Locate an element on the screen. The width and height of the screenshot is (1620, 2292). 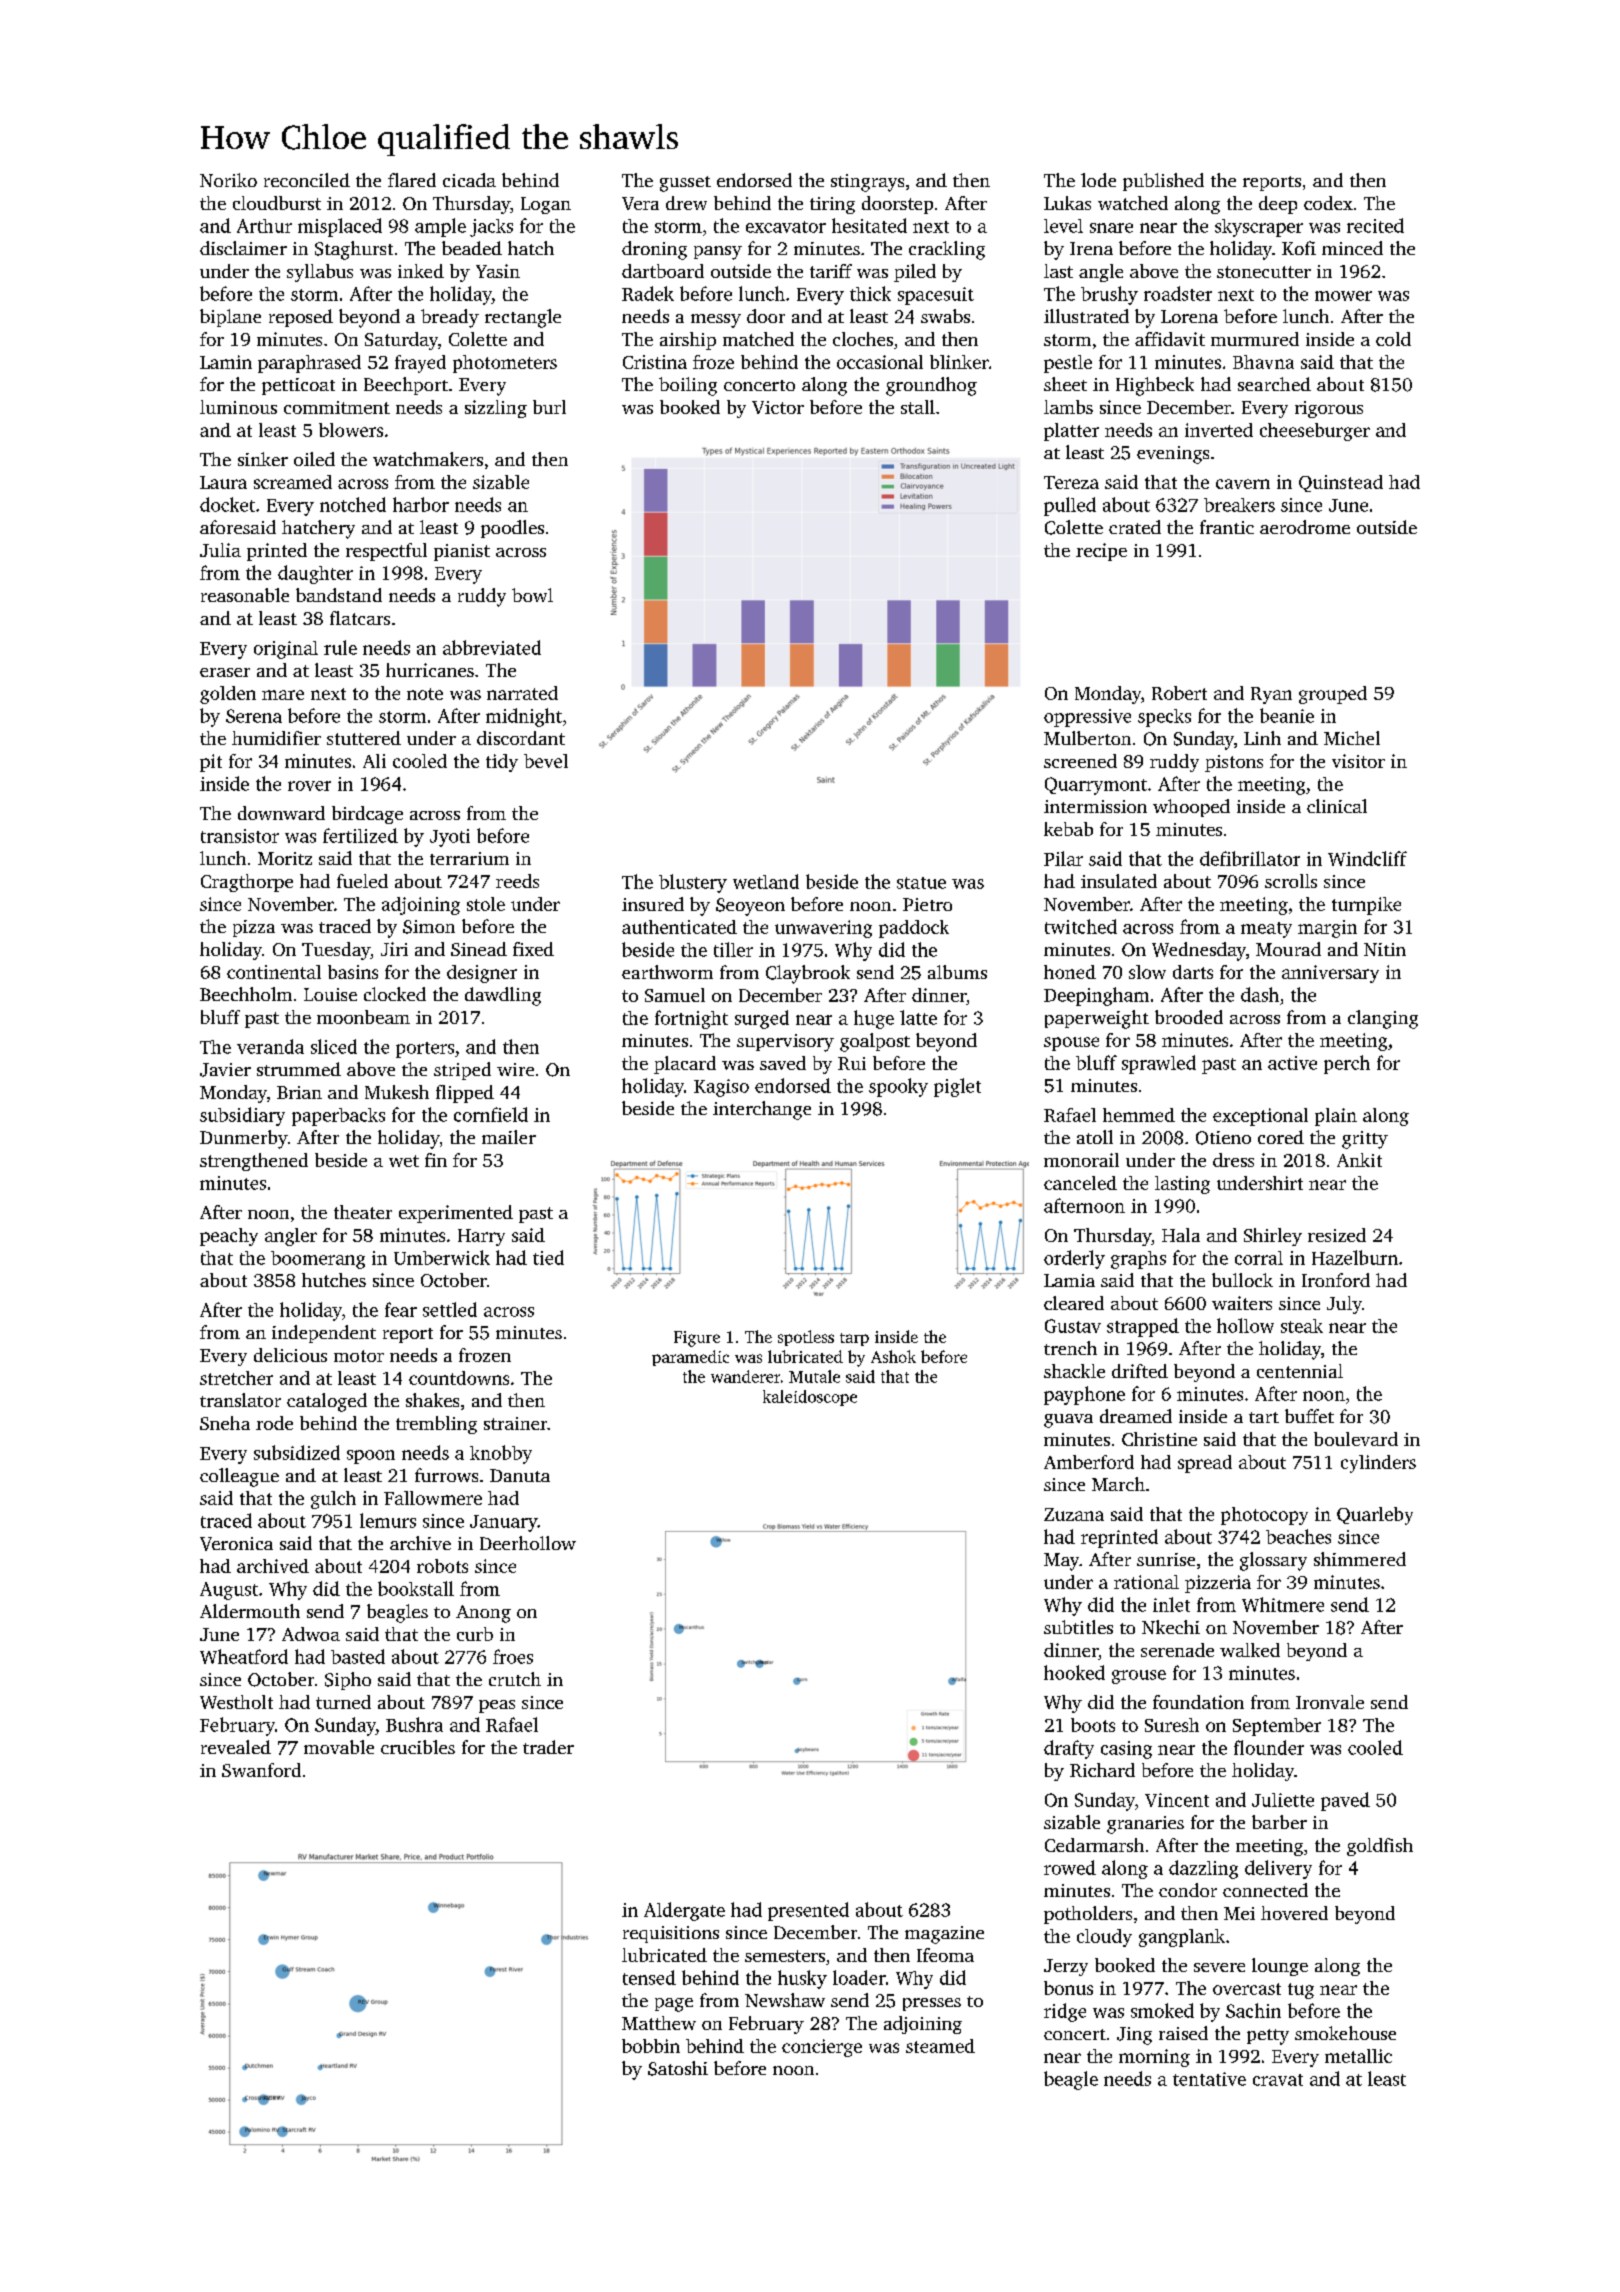
theater is located at coordinates (363, 1212).
